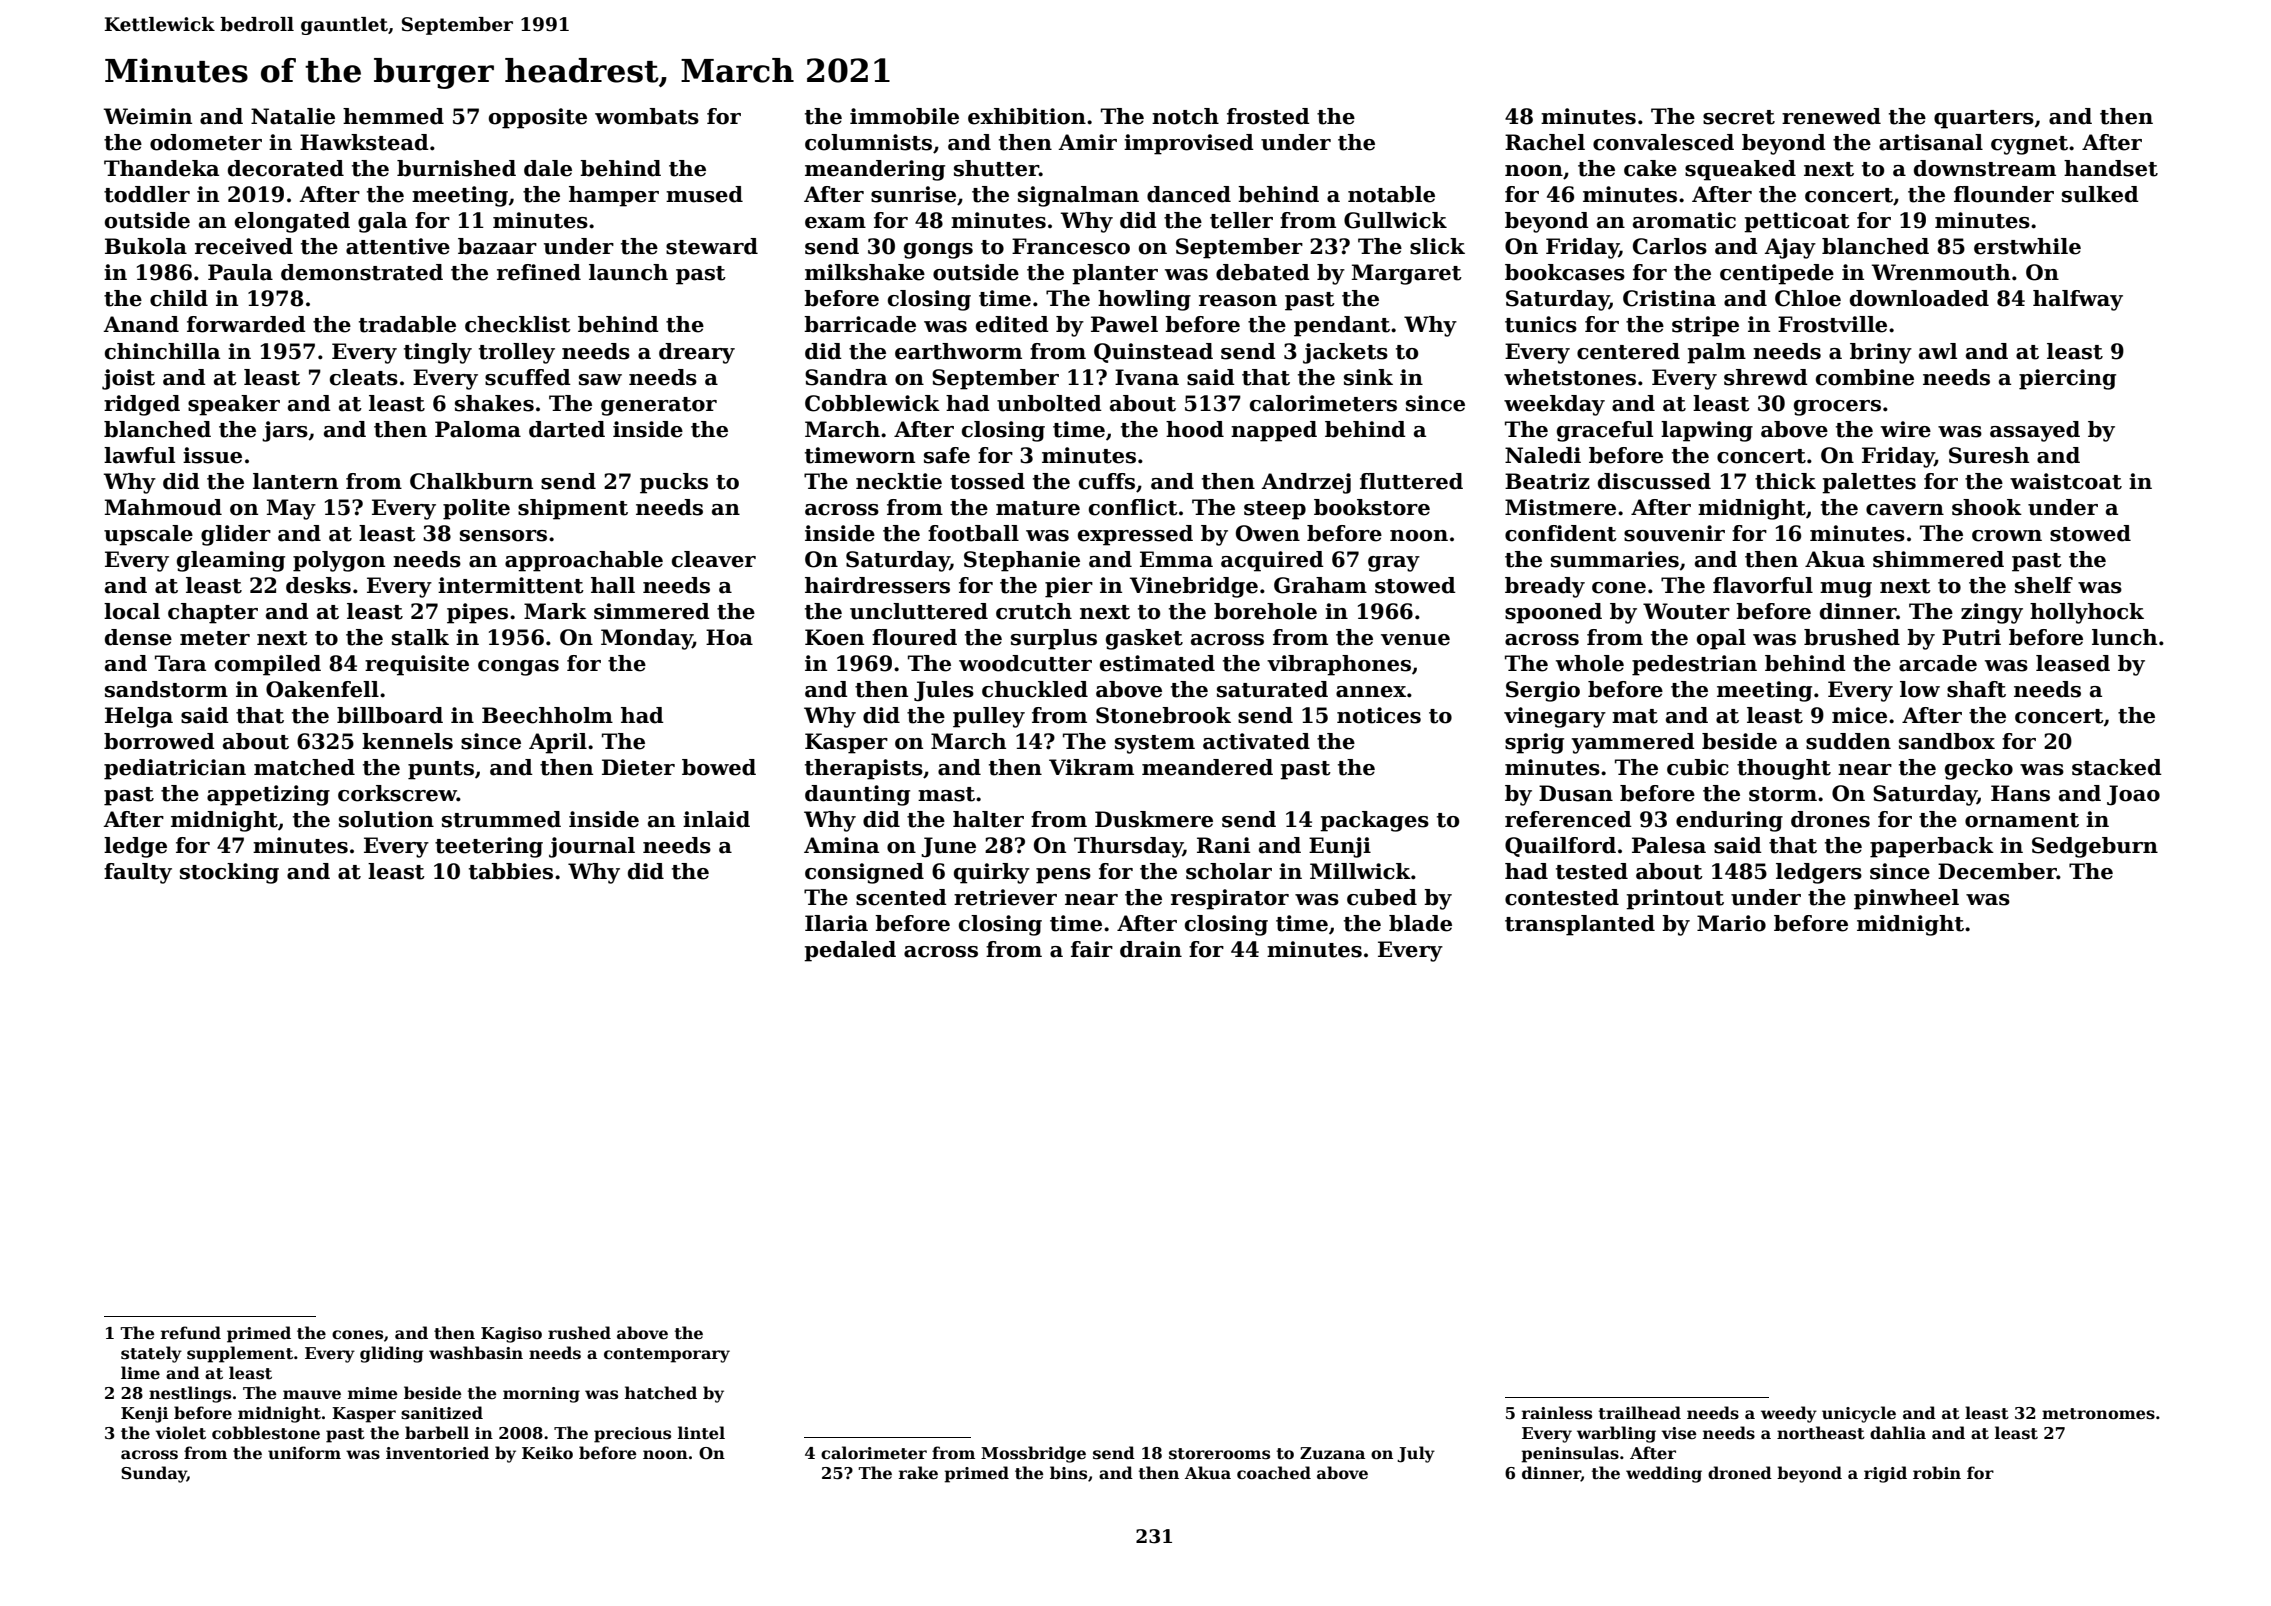  I want to click on rake, so click(918, 1473).
